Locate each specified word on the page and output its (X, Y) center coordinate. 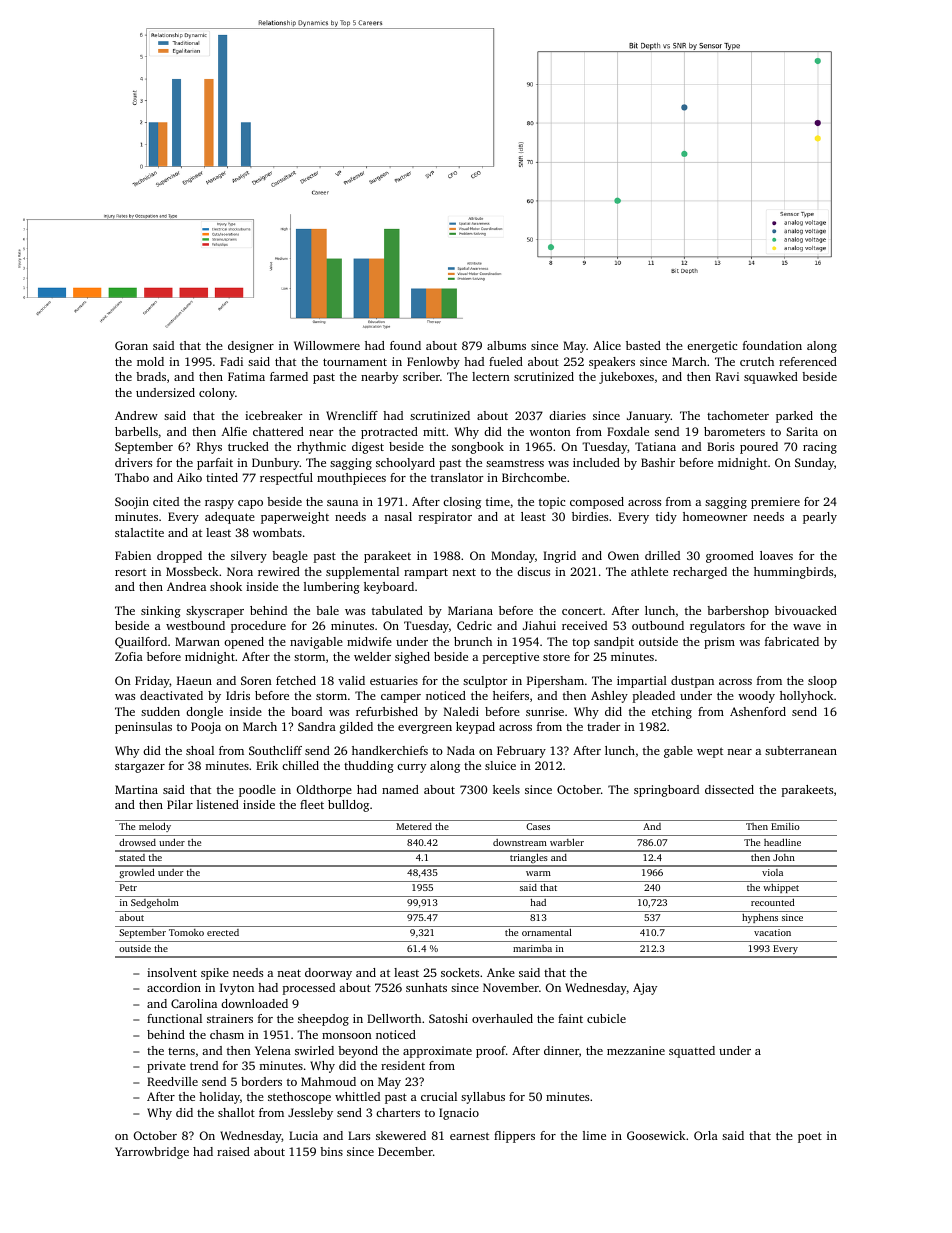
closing (462, 503)
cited (166, 501)
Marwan (197, 641)
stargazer (140, 767)
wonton (550, 432)
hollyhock (807, 697)
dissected (729, 789)
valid (351, 680)
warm (538, 873)
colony (217, 394)
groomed (730, 557)
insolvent (172, 972)
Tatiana (655, 446)
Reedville (172, 1081)
